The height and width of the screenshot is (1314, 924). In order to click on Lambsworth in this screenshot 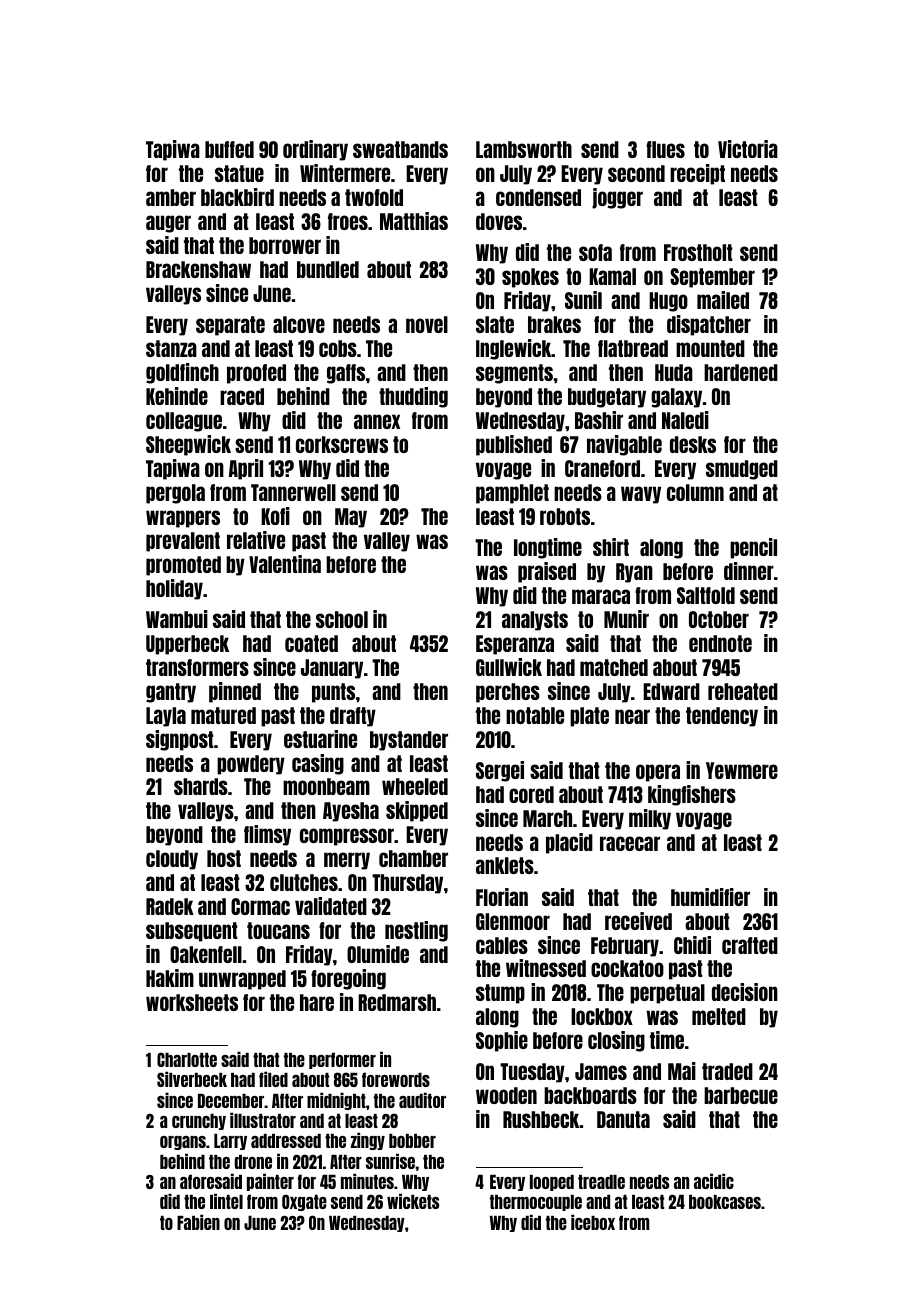, I will do `click(524, 149)`.
